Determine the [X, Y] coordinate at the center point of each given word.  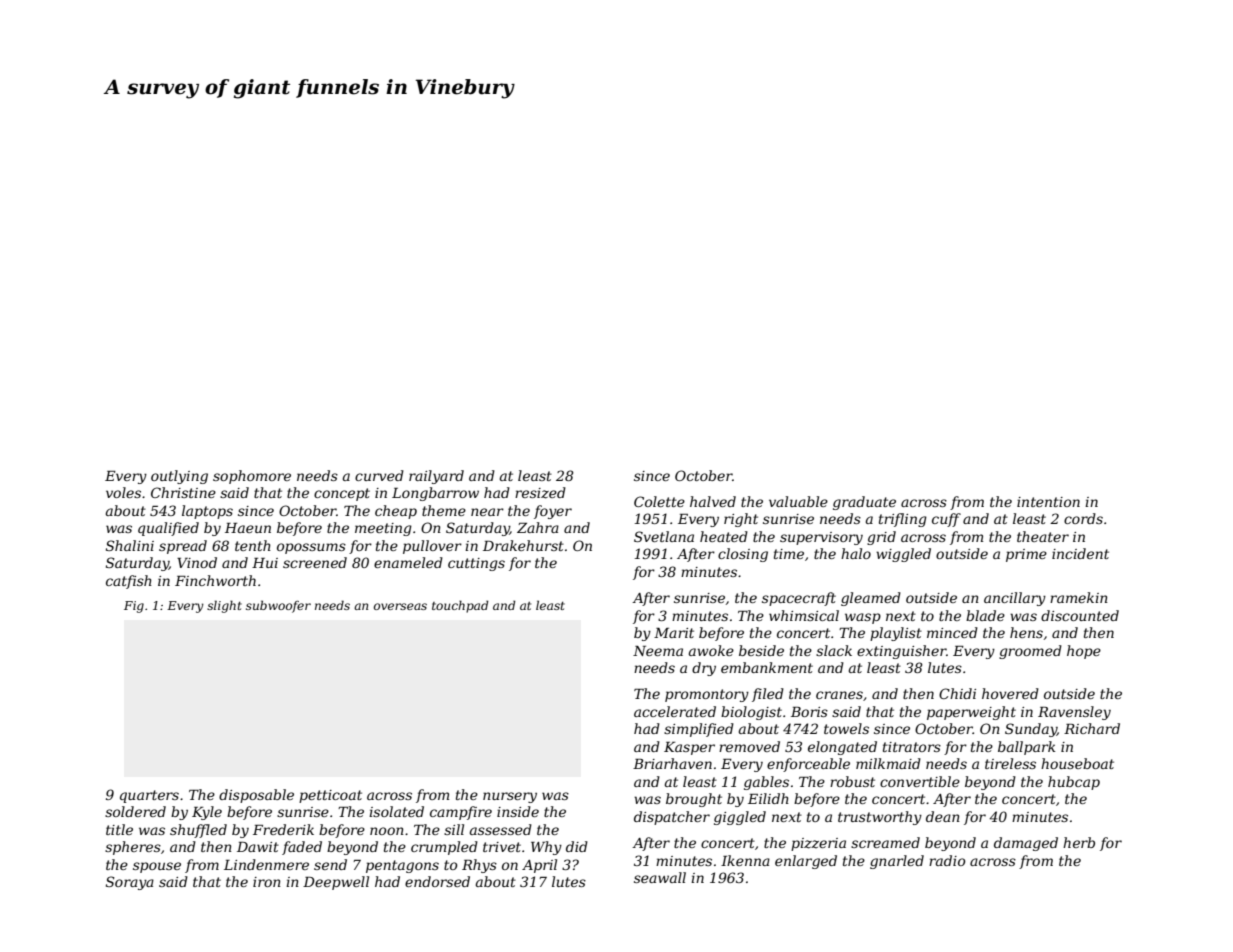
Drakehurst [523, 545]
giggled [740, 818]
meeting [383, 529]
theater [1043, 536]
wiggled [903, 555]
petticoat [330, 796]
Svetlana [664, 536]
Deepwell [336, 883]
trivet [502, 847]
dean [943, 816]
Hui [265, 563]
